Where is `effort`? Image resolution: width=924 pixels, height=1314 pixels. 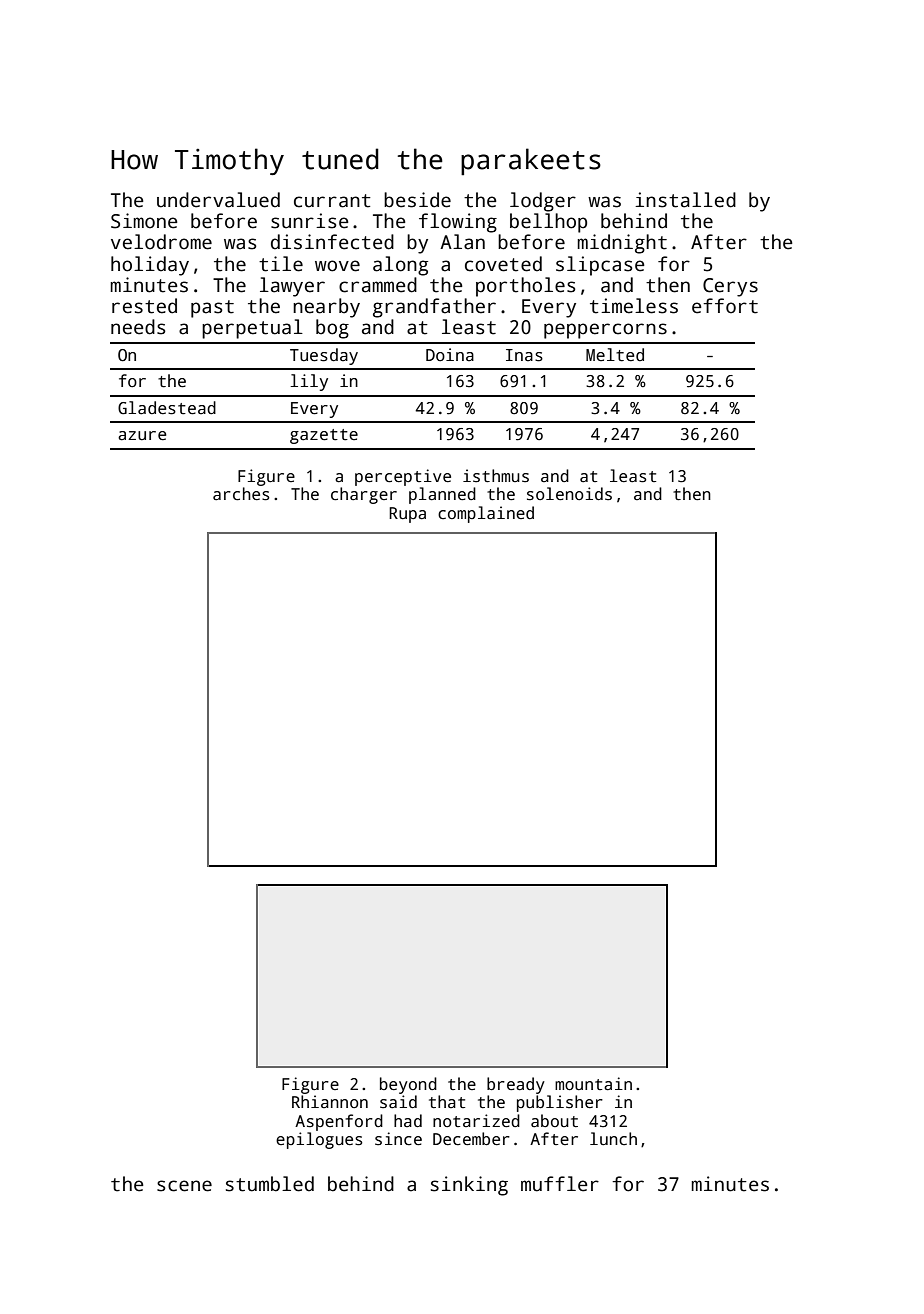
effort is located at coordinates (725, 306).
